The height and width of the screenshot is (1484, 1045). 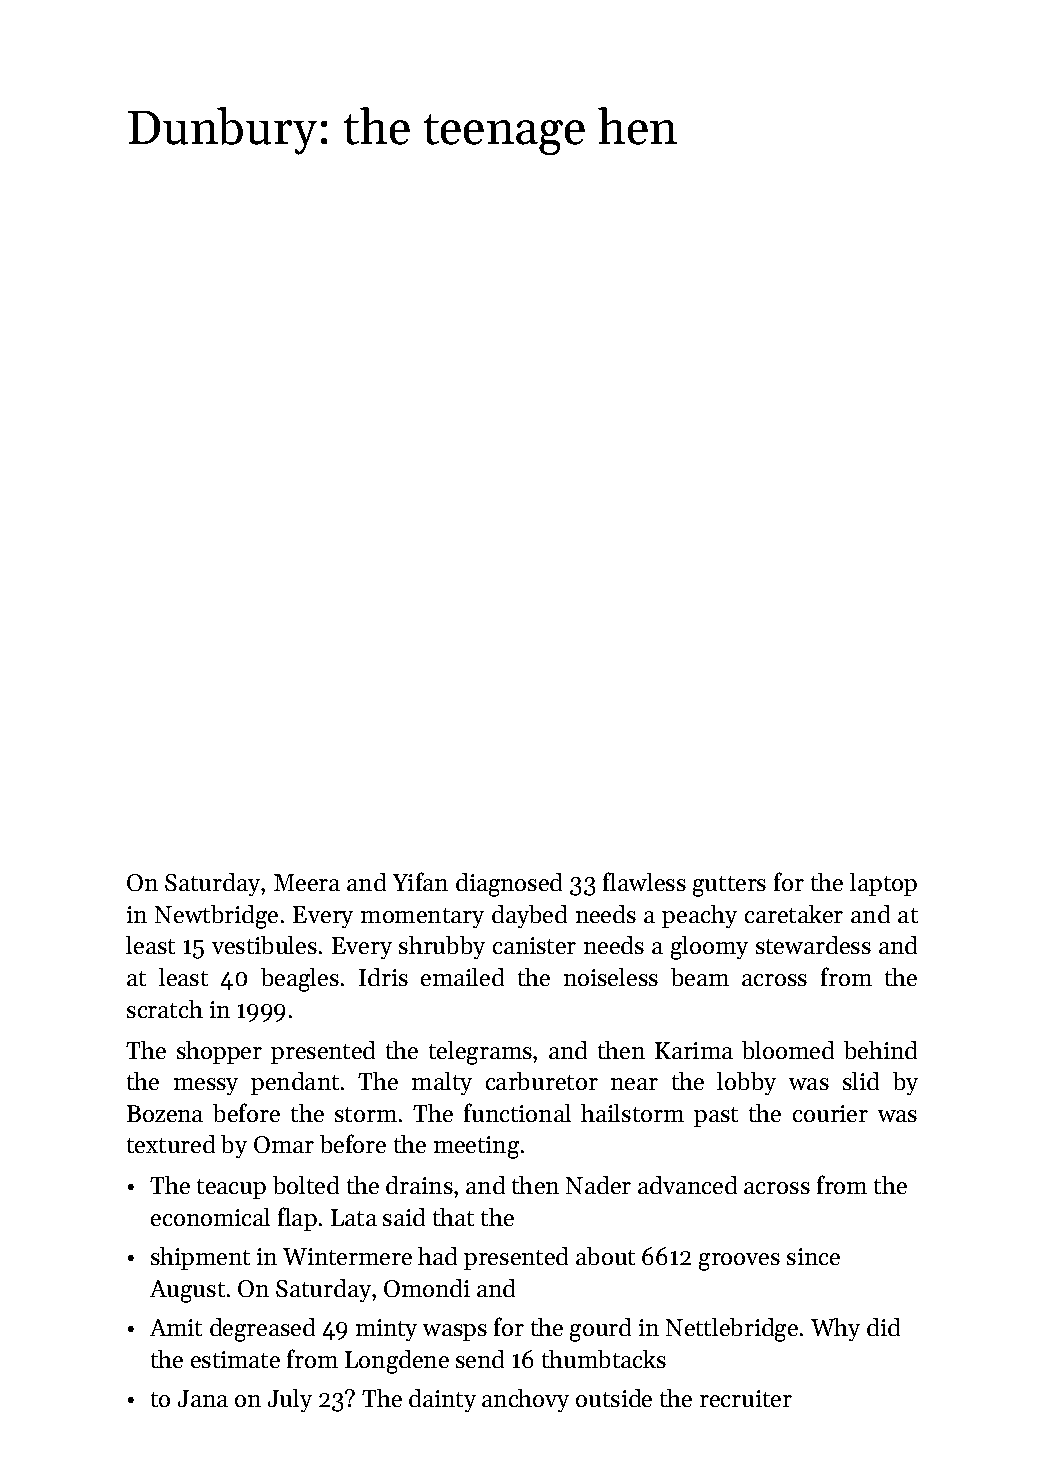 What do you see at coordinates (709, 948) in the screenshot?
I see `gloomy` at bounding box center [709, 948].
